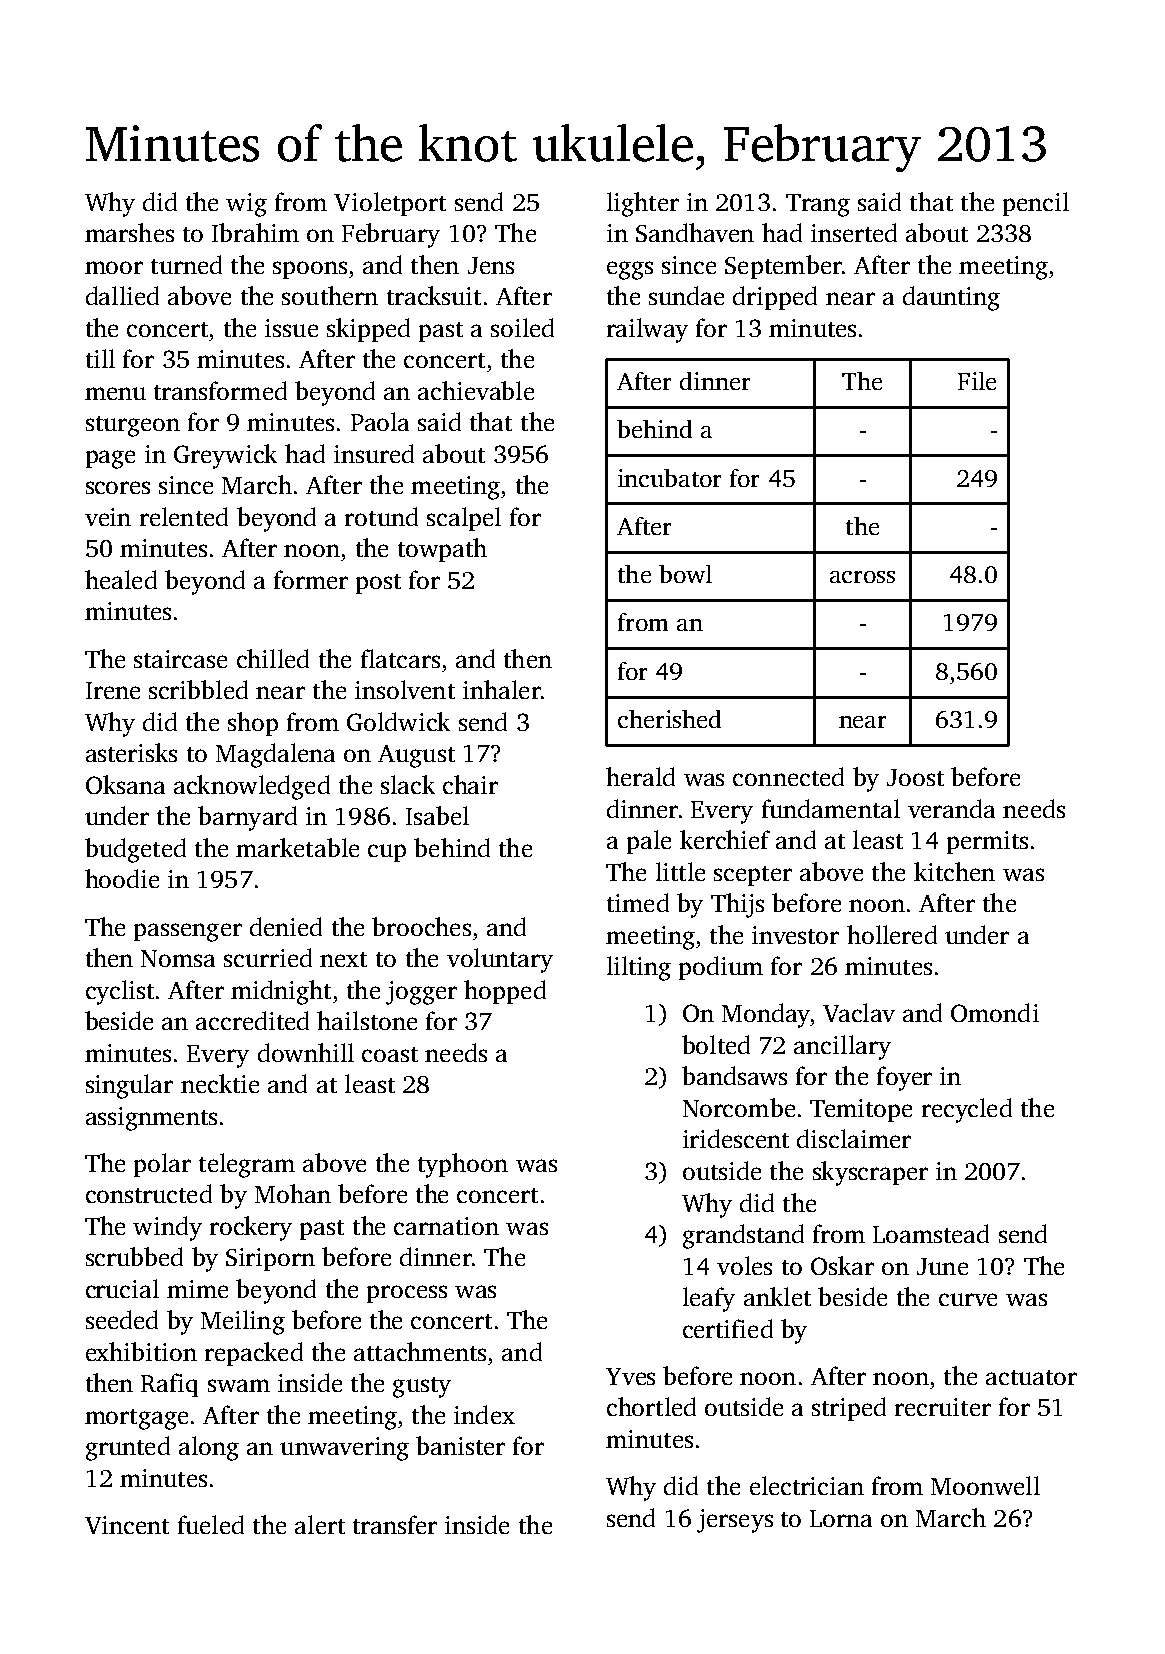 This screenshot has width=1165, height=1654. I want to click on actuator, so click(1031, 1377).
